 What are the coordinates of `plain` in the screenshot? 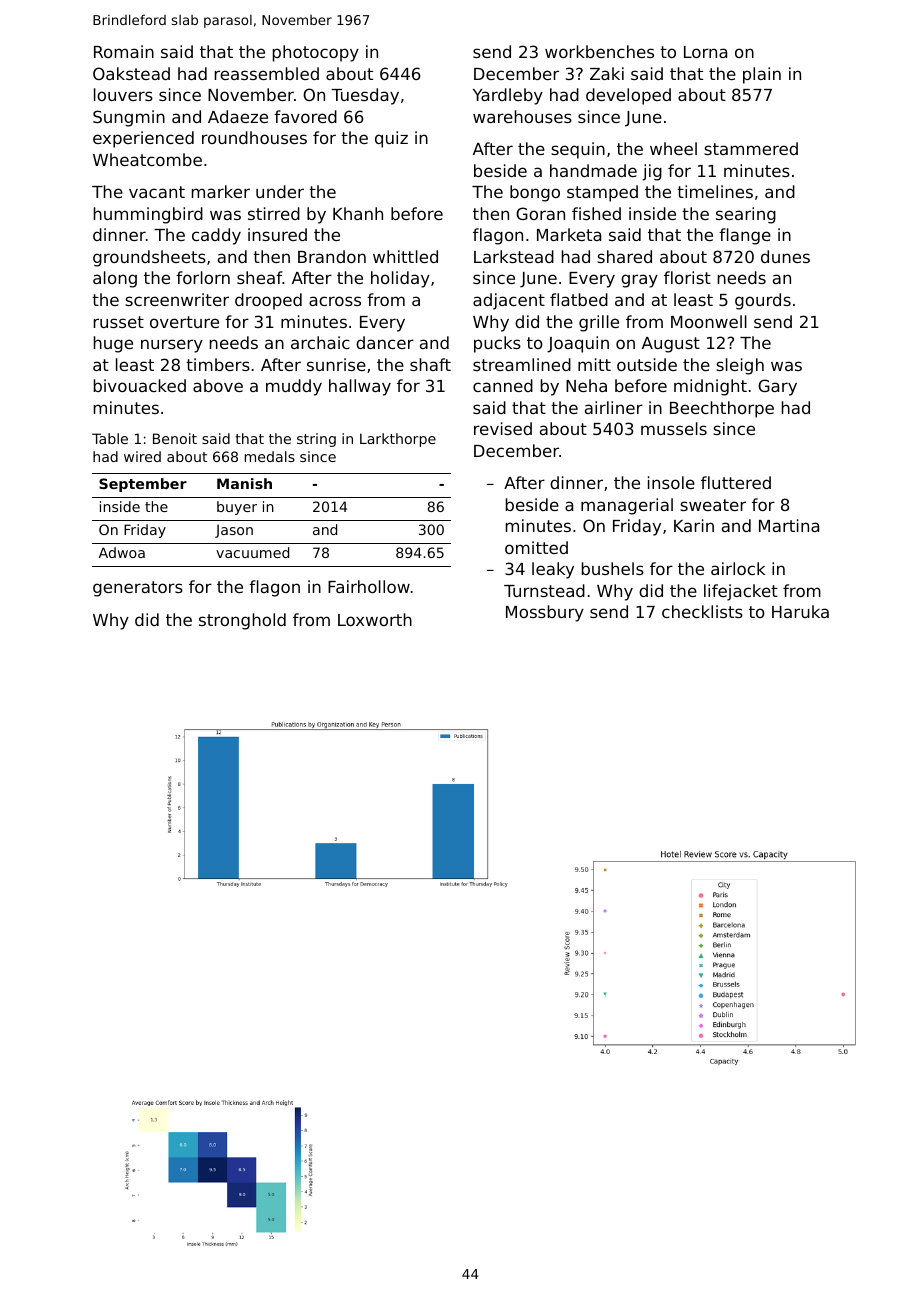 It's located at (762, 75).
